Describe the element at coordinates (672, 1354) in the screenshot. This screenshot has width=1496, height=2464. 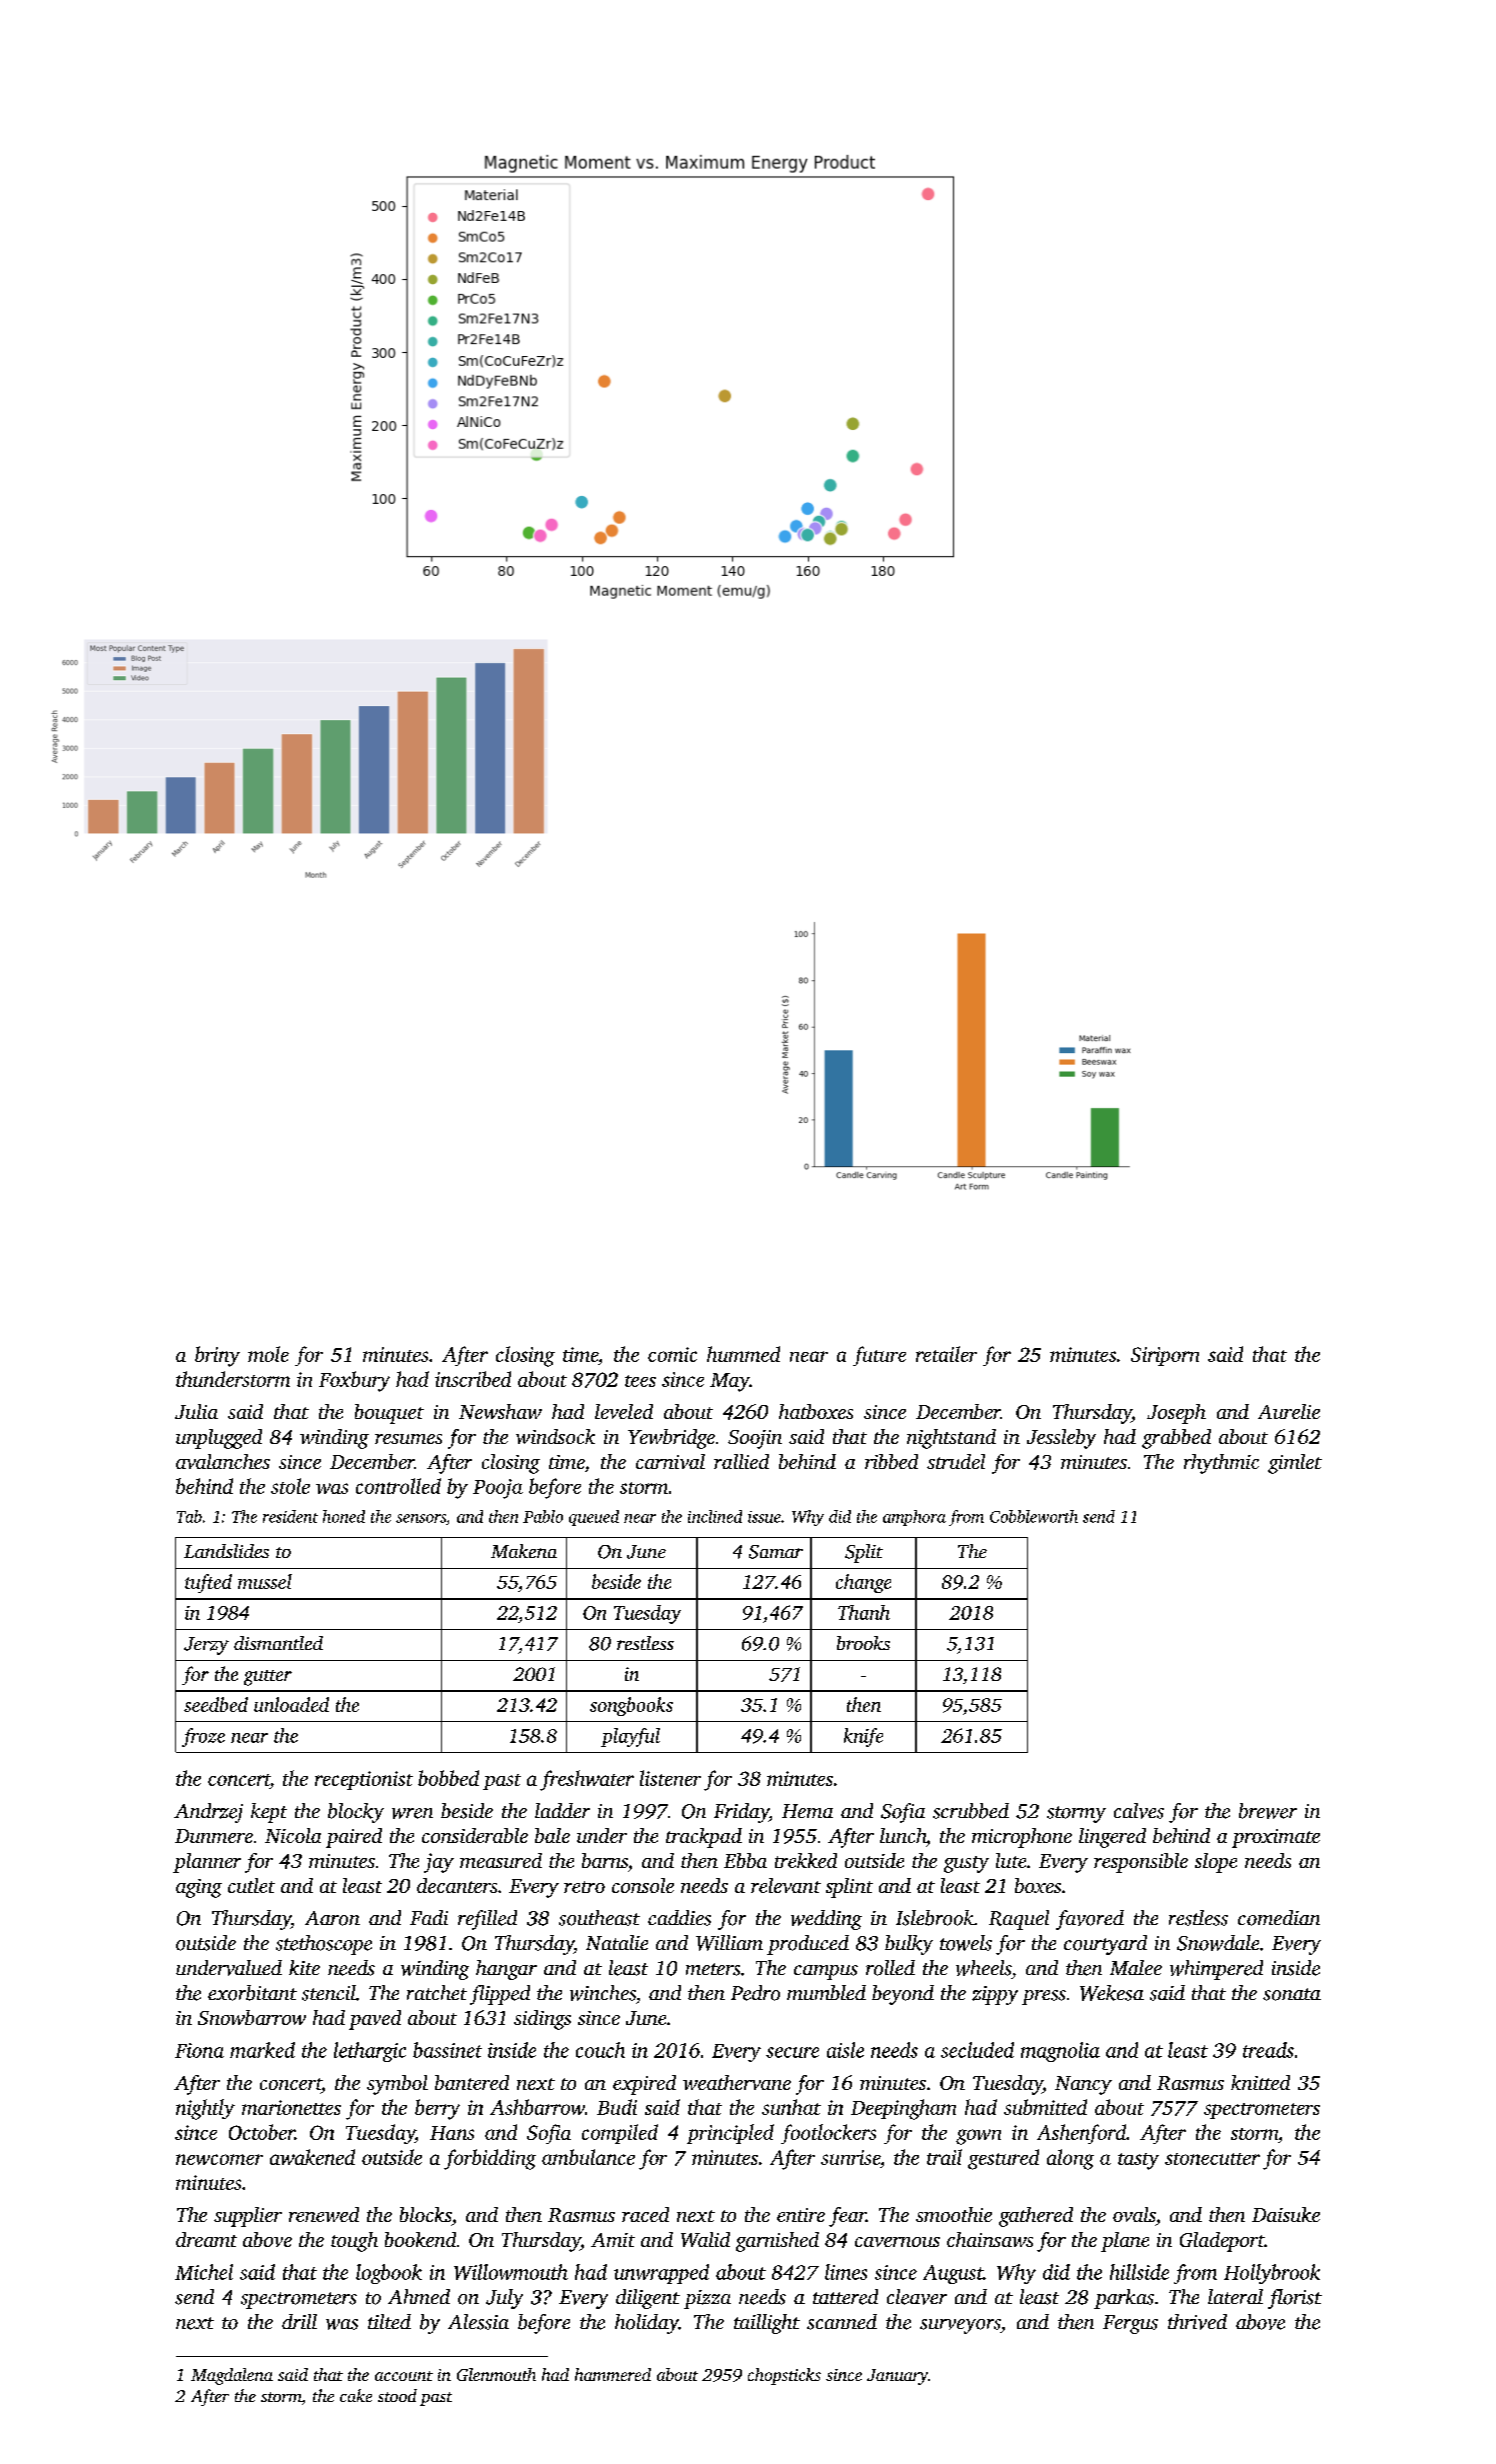
I see `comic` at that location.
